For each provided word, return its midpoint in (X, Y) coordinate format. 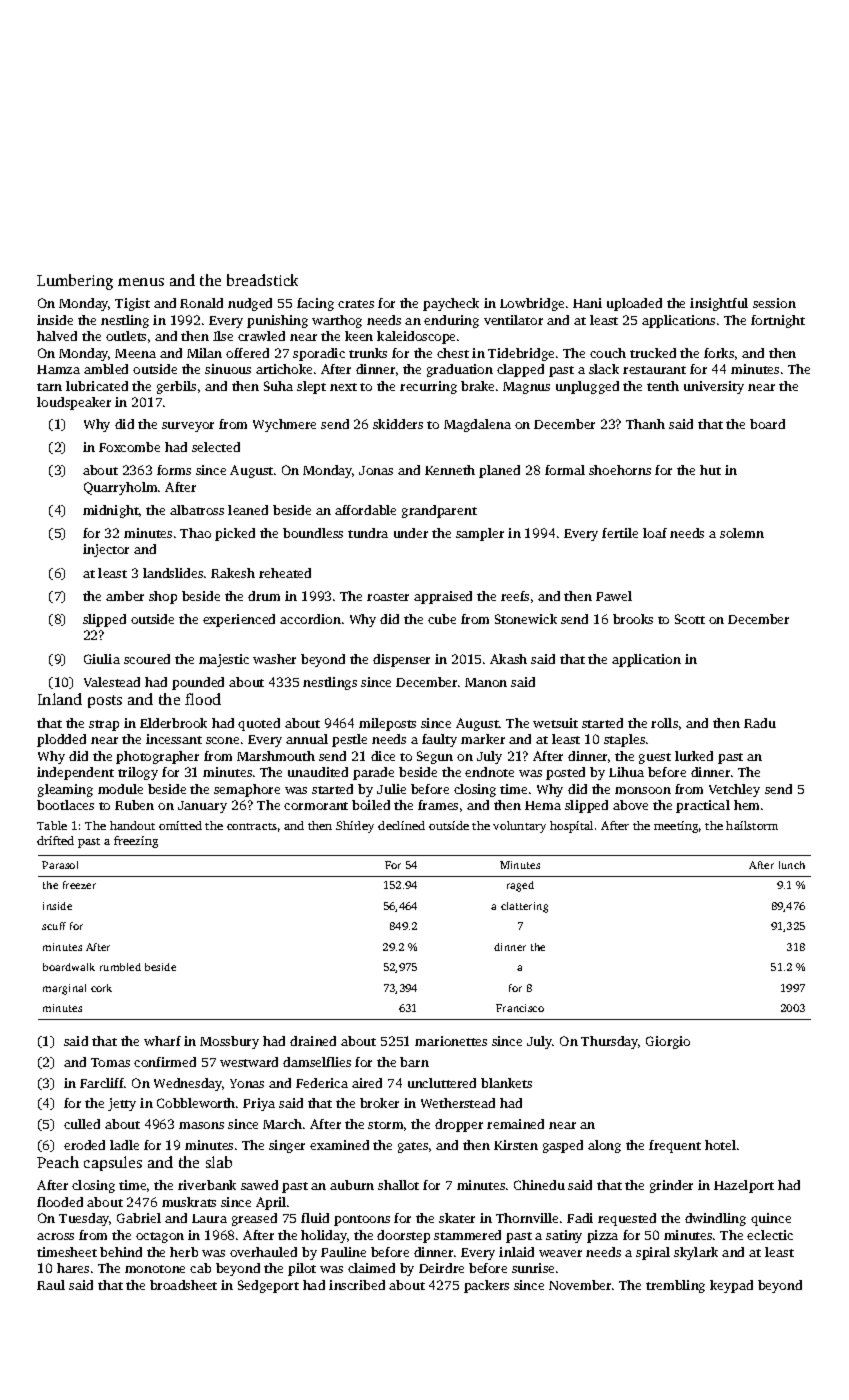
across (55, 1236)
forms (174, 470)
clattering (524, 907)
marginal (64, 989)
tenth (663, 386)
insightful (719, 304)
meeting (676, 827)
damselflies (317, 1062)
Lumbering (75, 282)
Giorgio (668, 1042)
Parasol (60, 865)
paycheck (451, 304)
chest (453, 353)
